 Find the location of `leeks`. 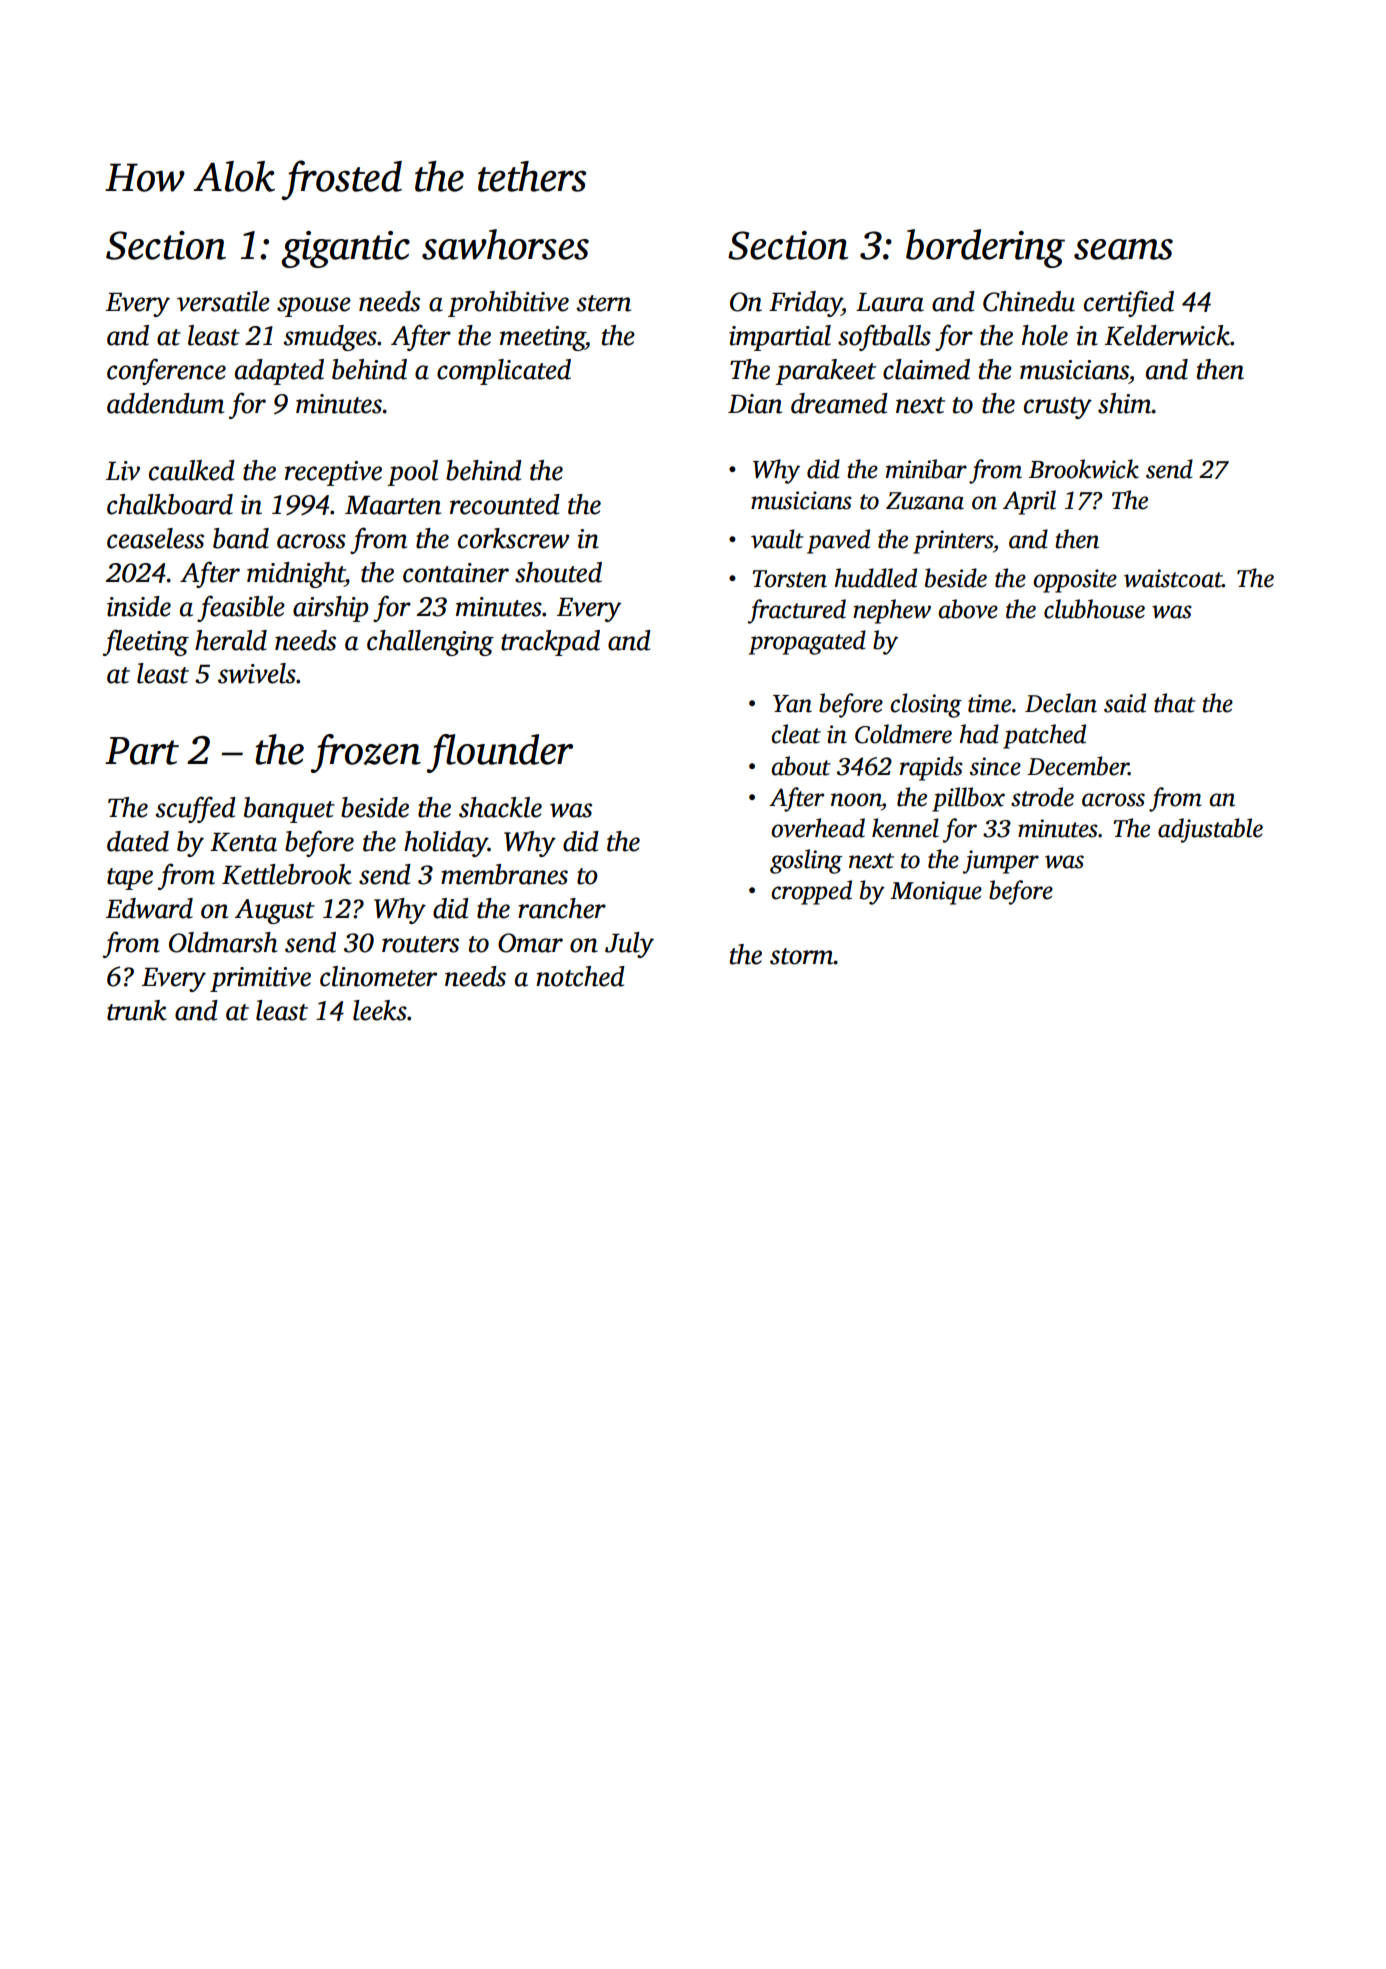

leeks is located at coordinates (380, 1010).
